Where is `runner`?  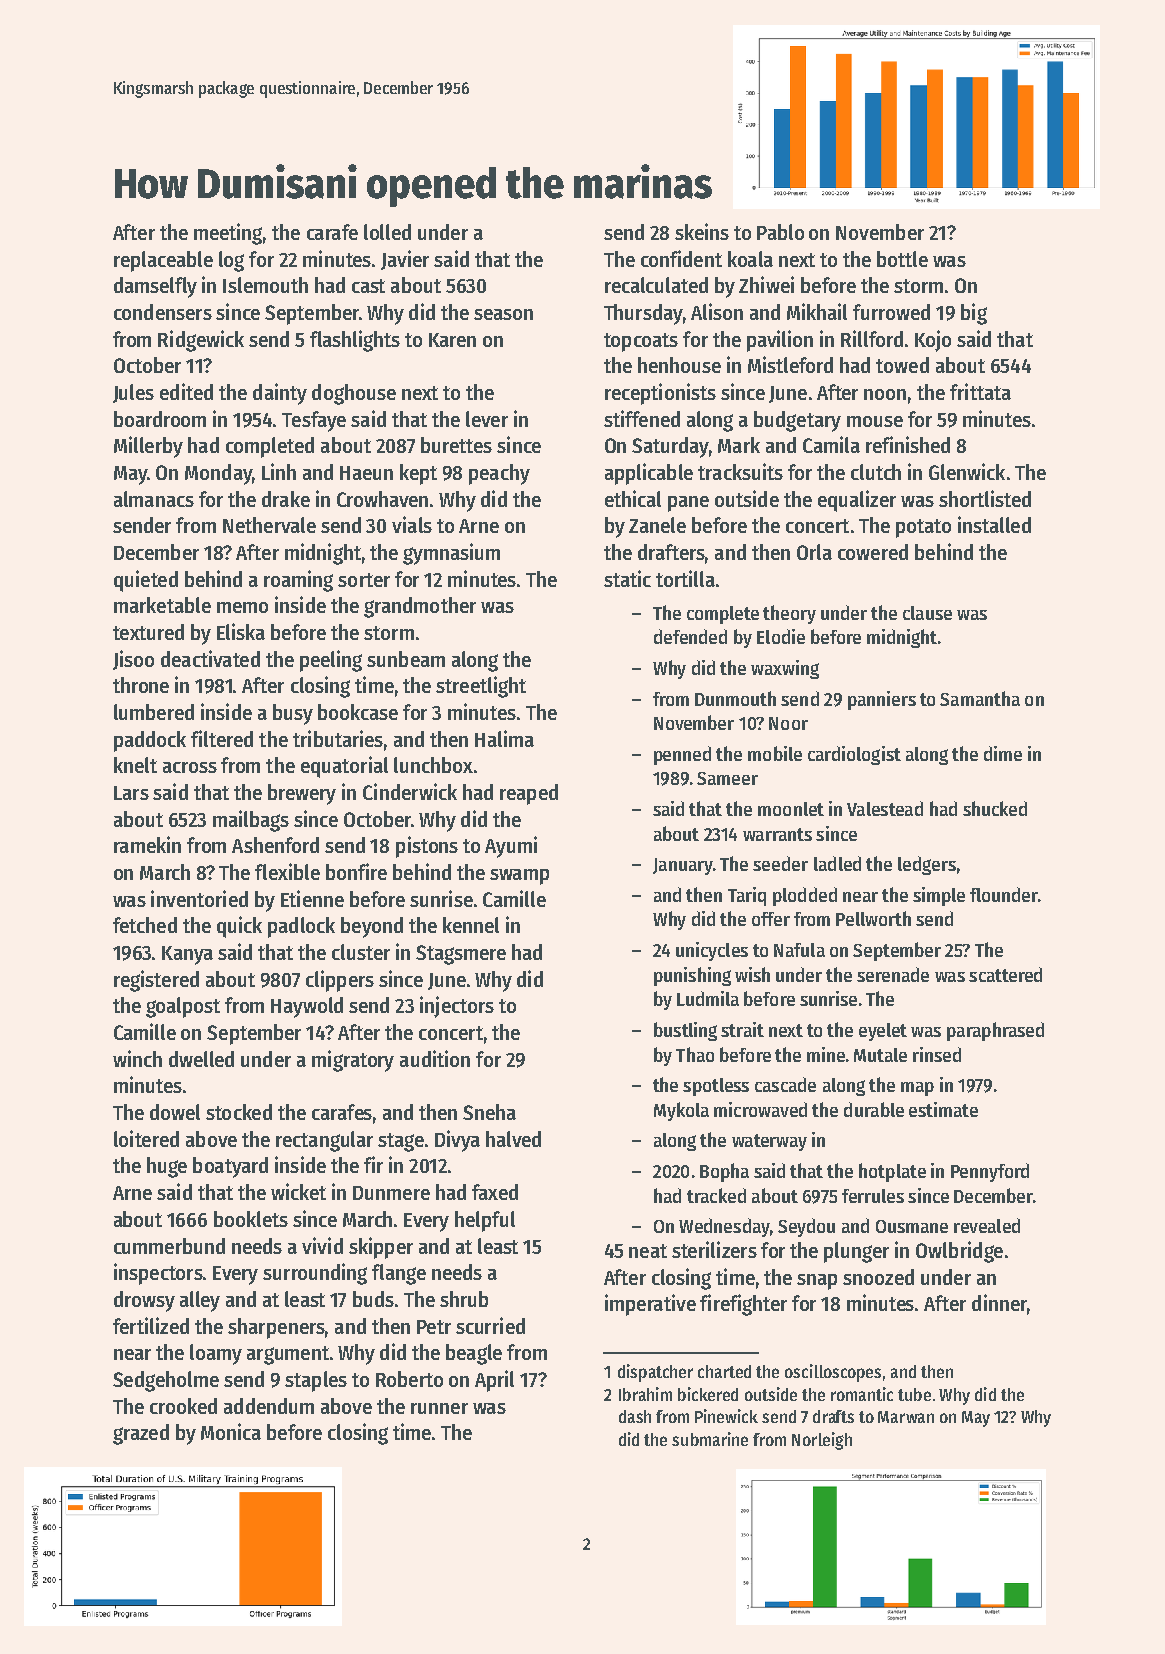 runner is located at coordinates (439, 1408).
